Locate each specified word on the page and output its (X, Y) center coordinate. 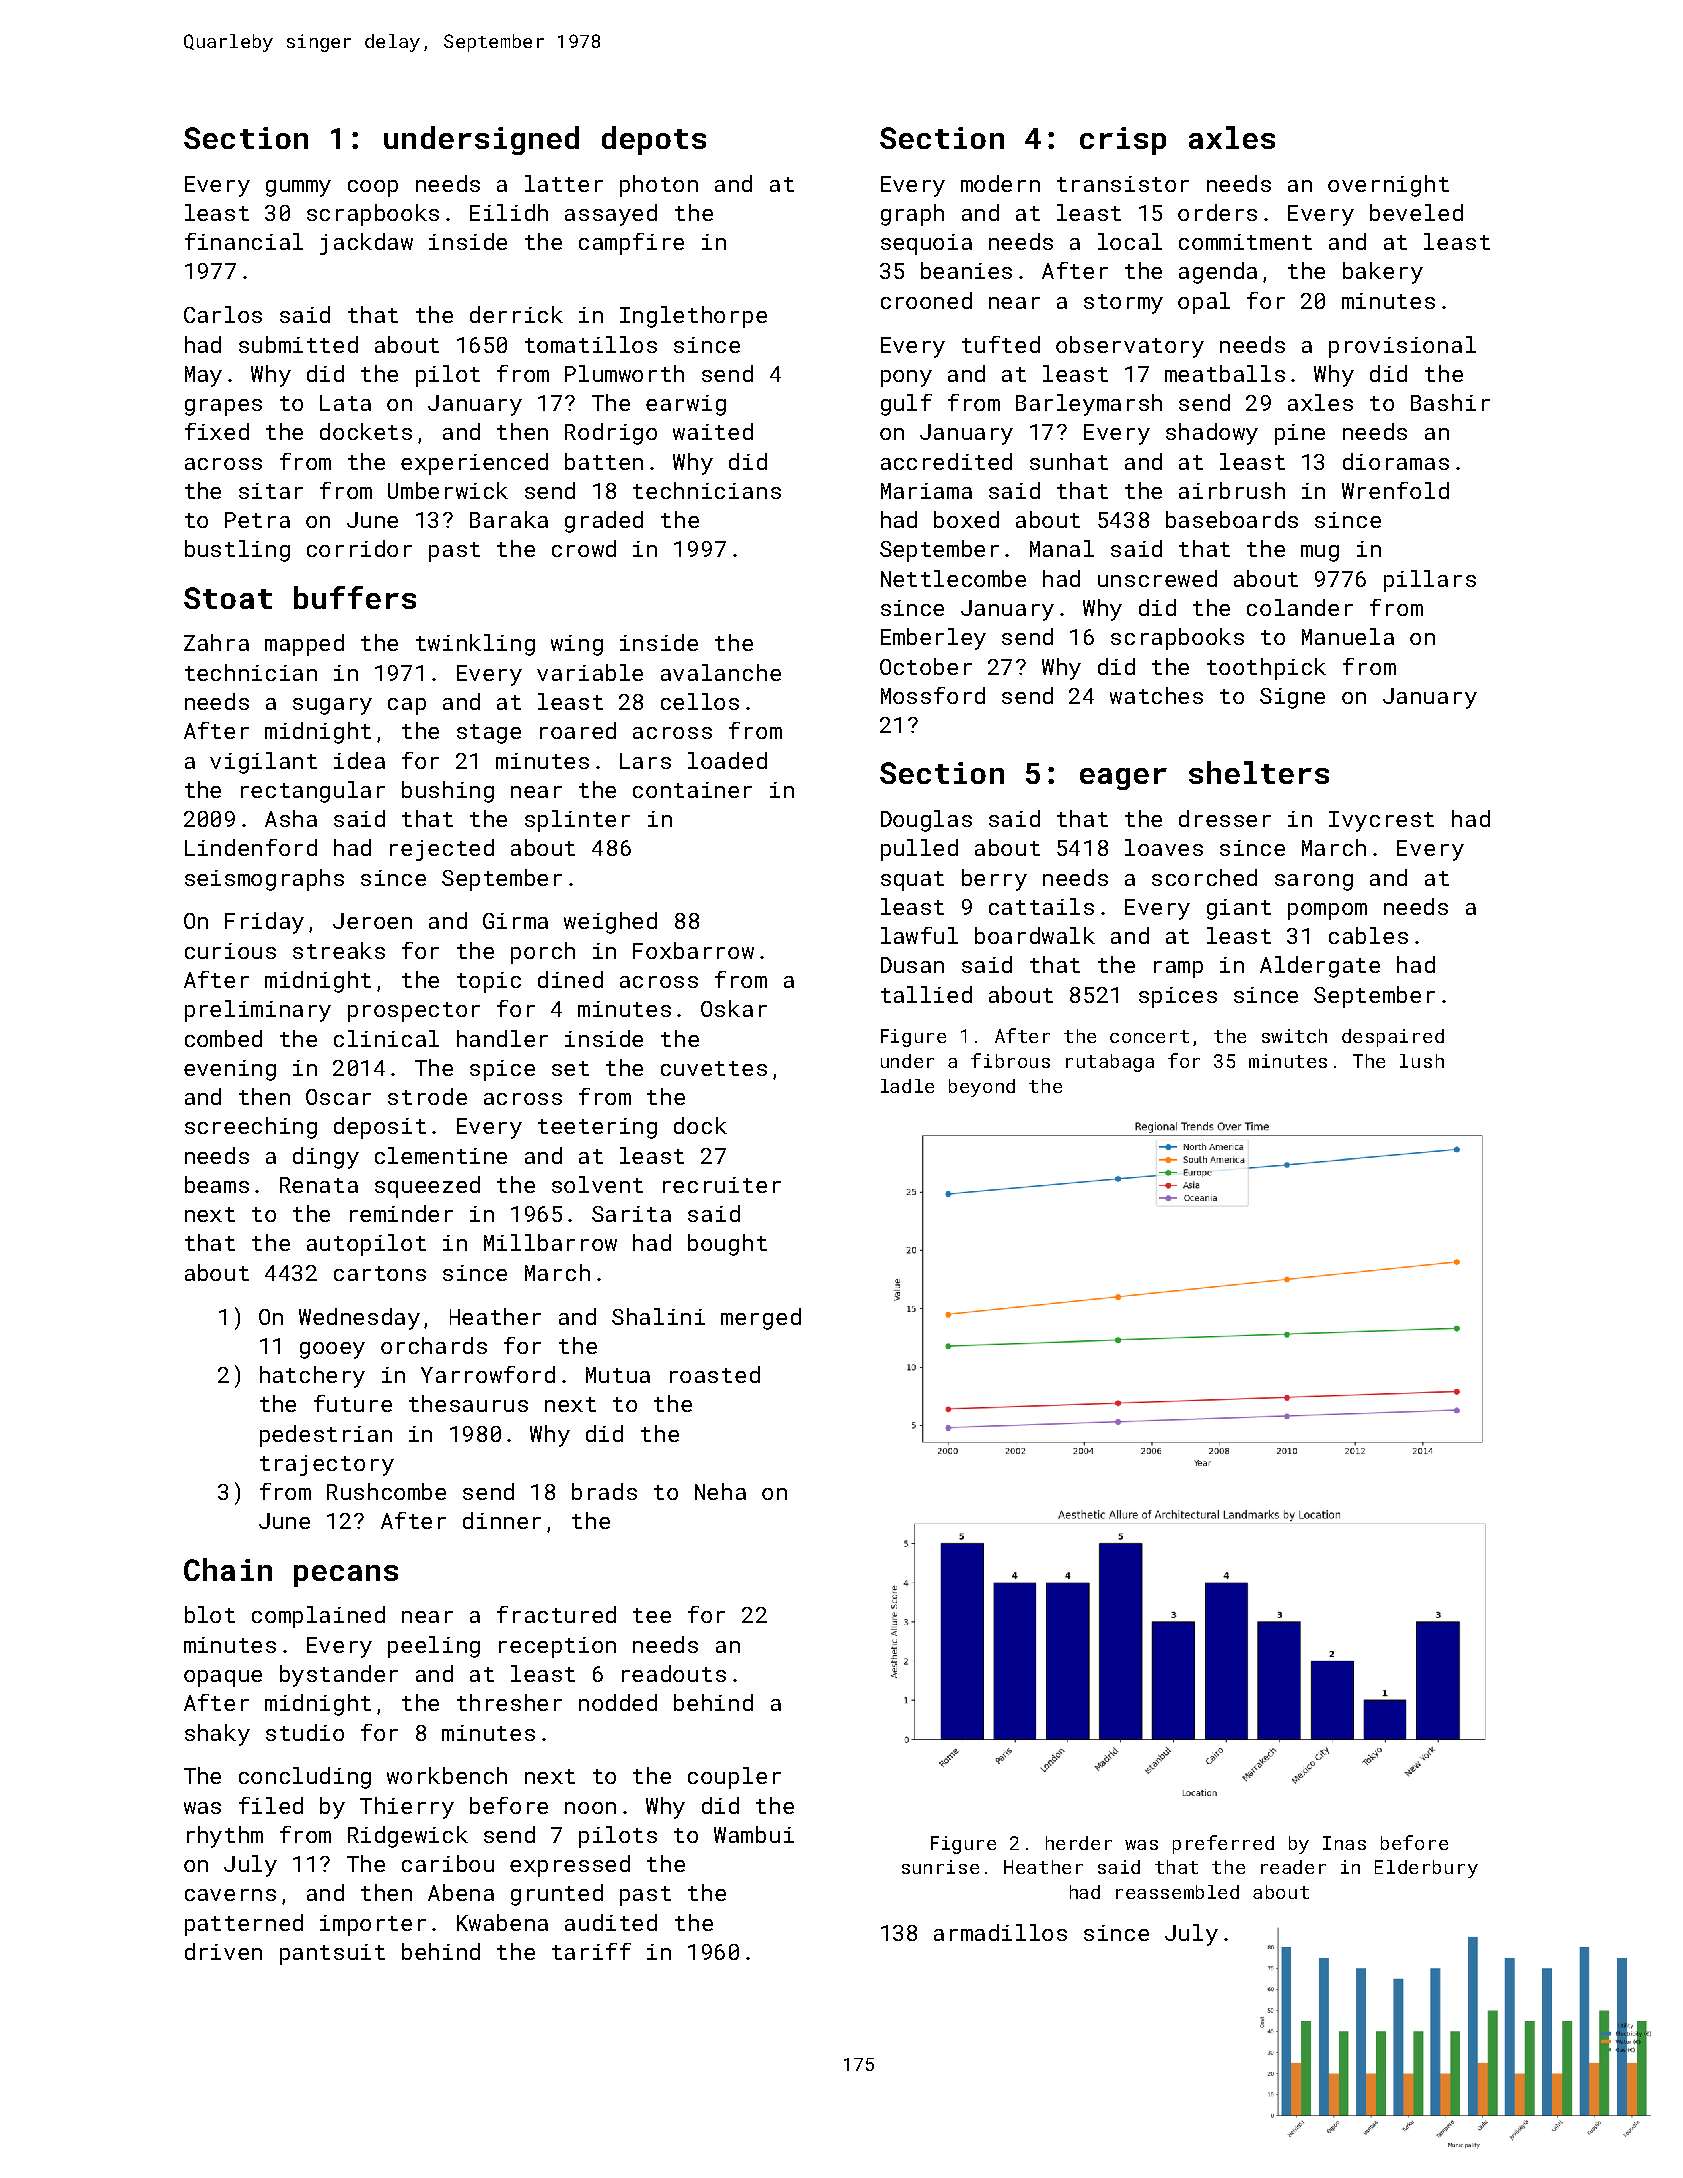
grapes (223, 407)
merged (761, 1319)
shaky (217, 1735)
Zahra (216, 642)
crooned (926, 300)
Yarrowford (488, 1374)
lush (1422, 1061)
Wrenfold (1395, 490)
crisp (1123, 141)
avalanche (721, 672)
